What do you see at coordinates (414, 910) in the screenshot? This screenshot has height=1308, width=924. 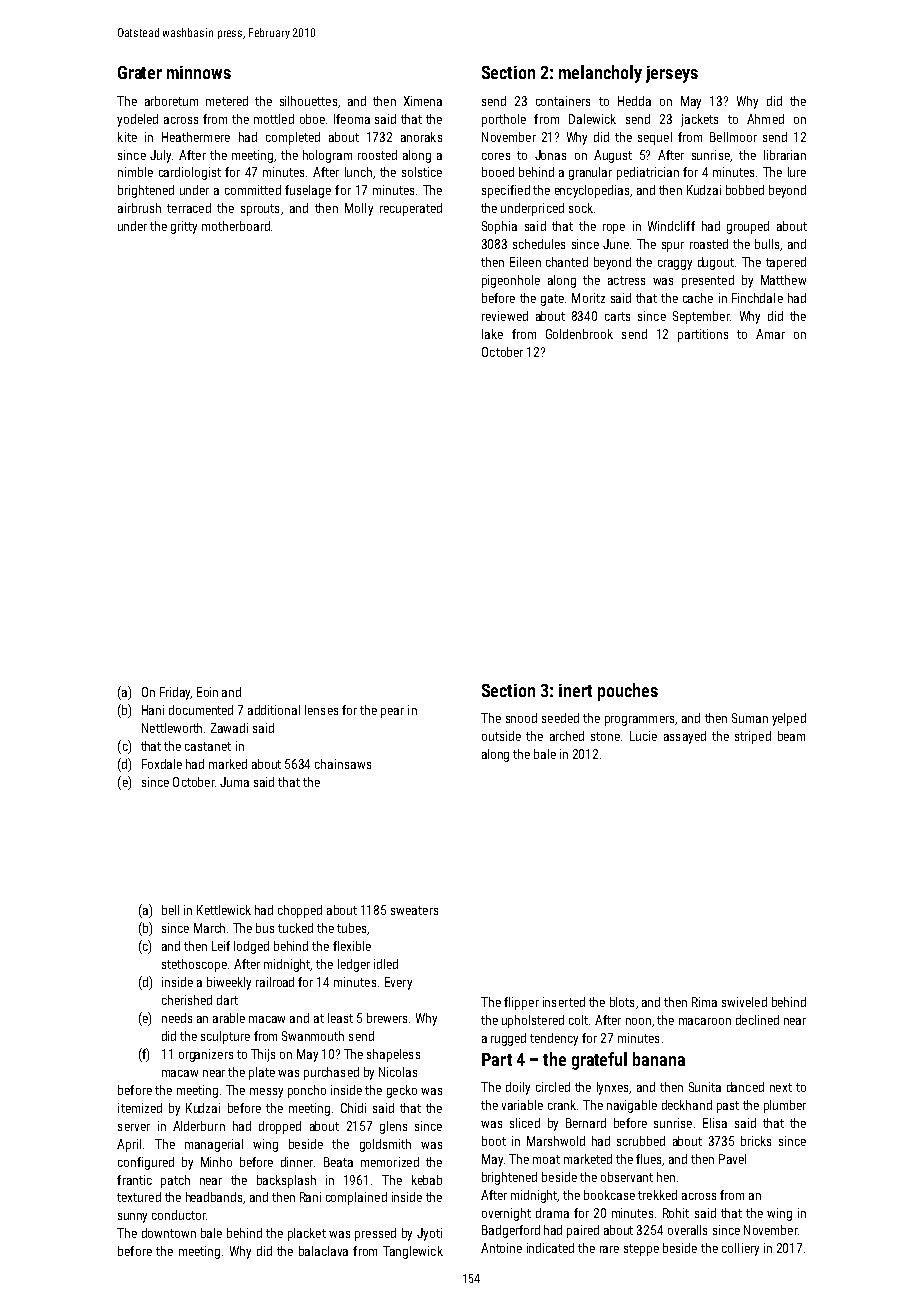 I see `sweaters` at bounding box center [414, 910].
